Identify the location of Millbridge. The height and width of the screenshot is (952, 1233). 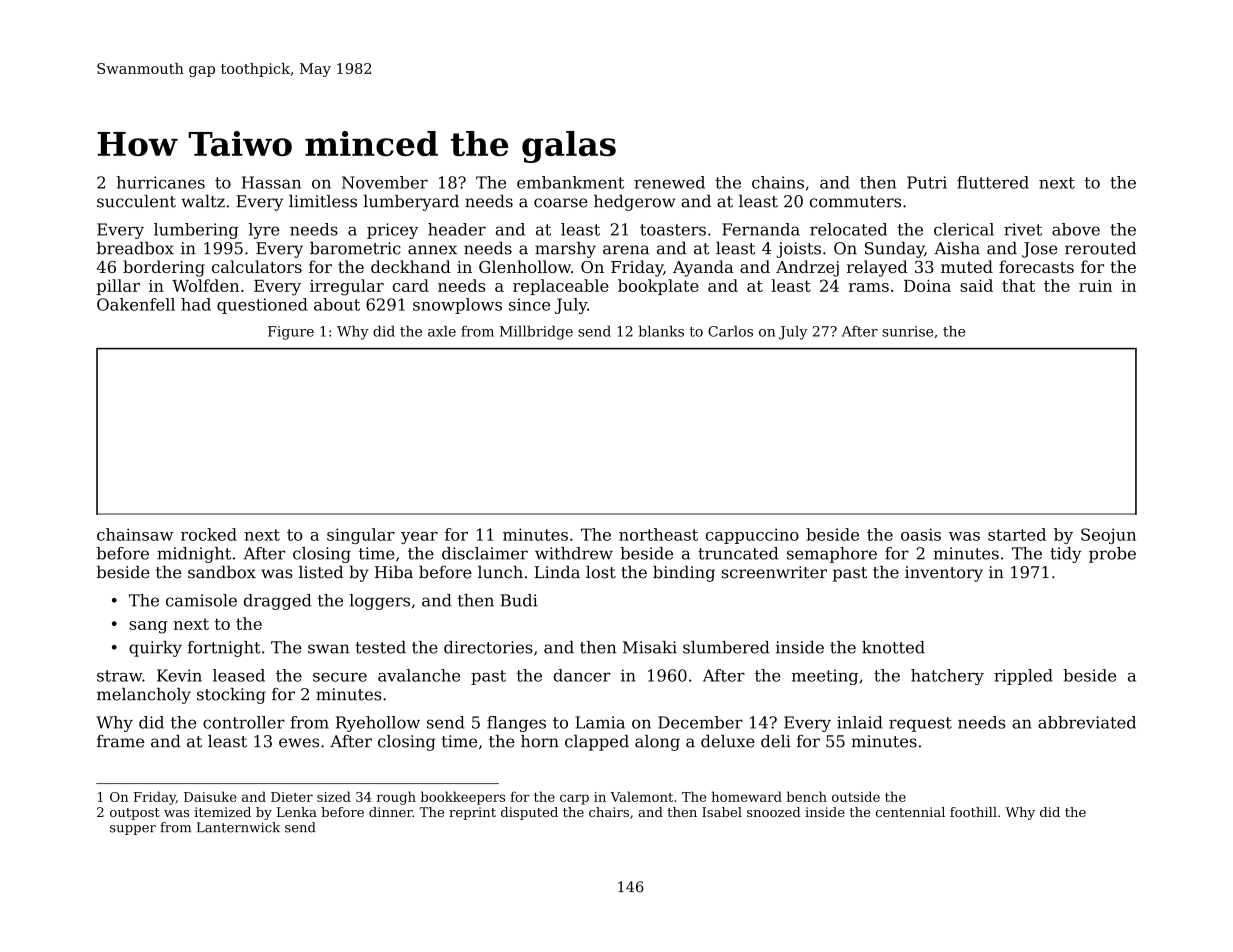
(536, 333).
